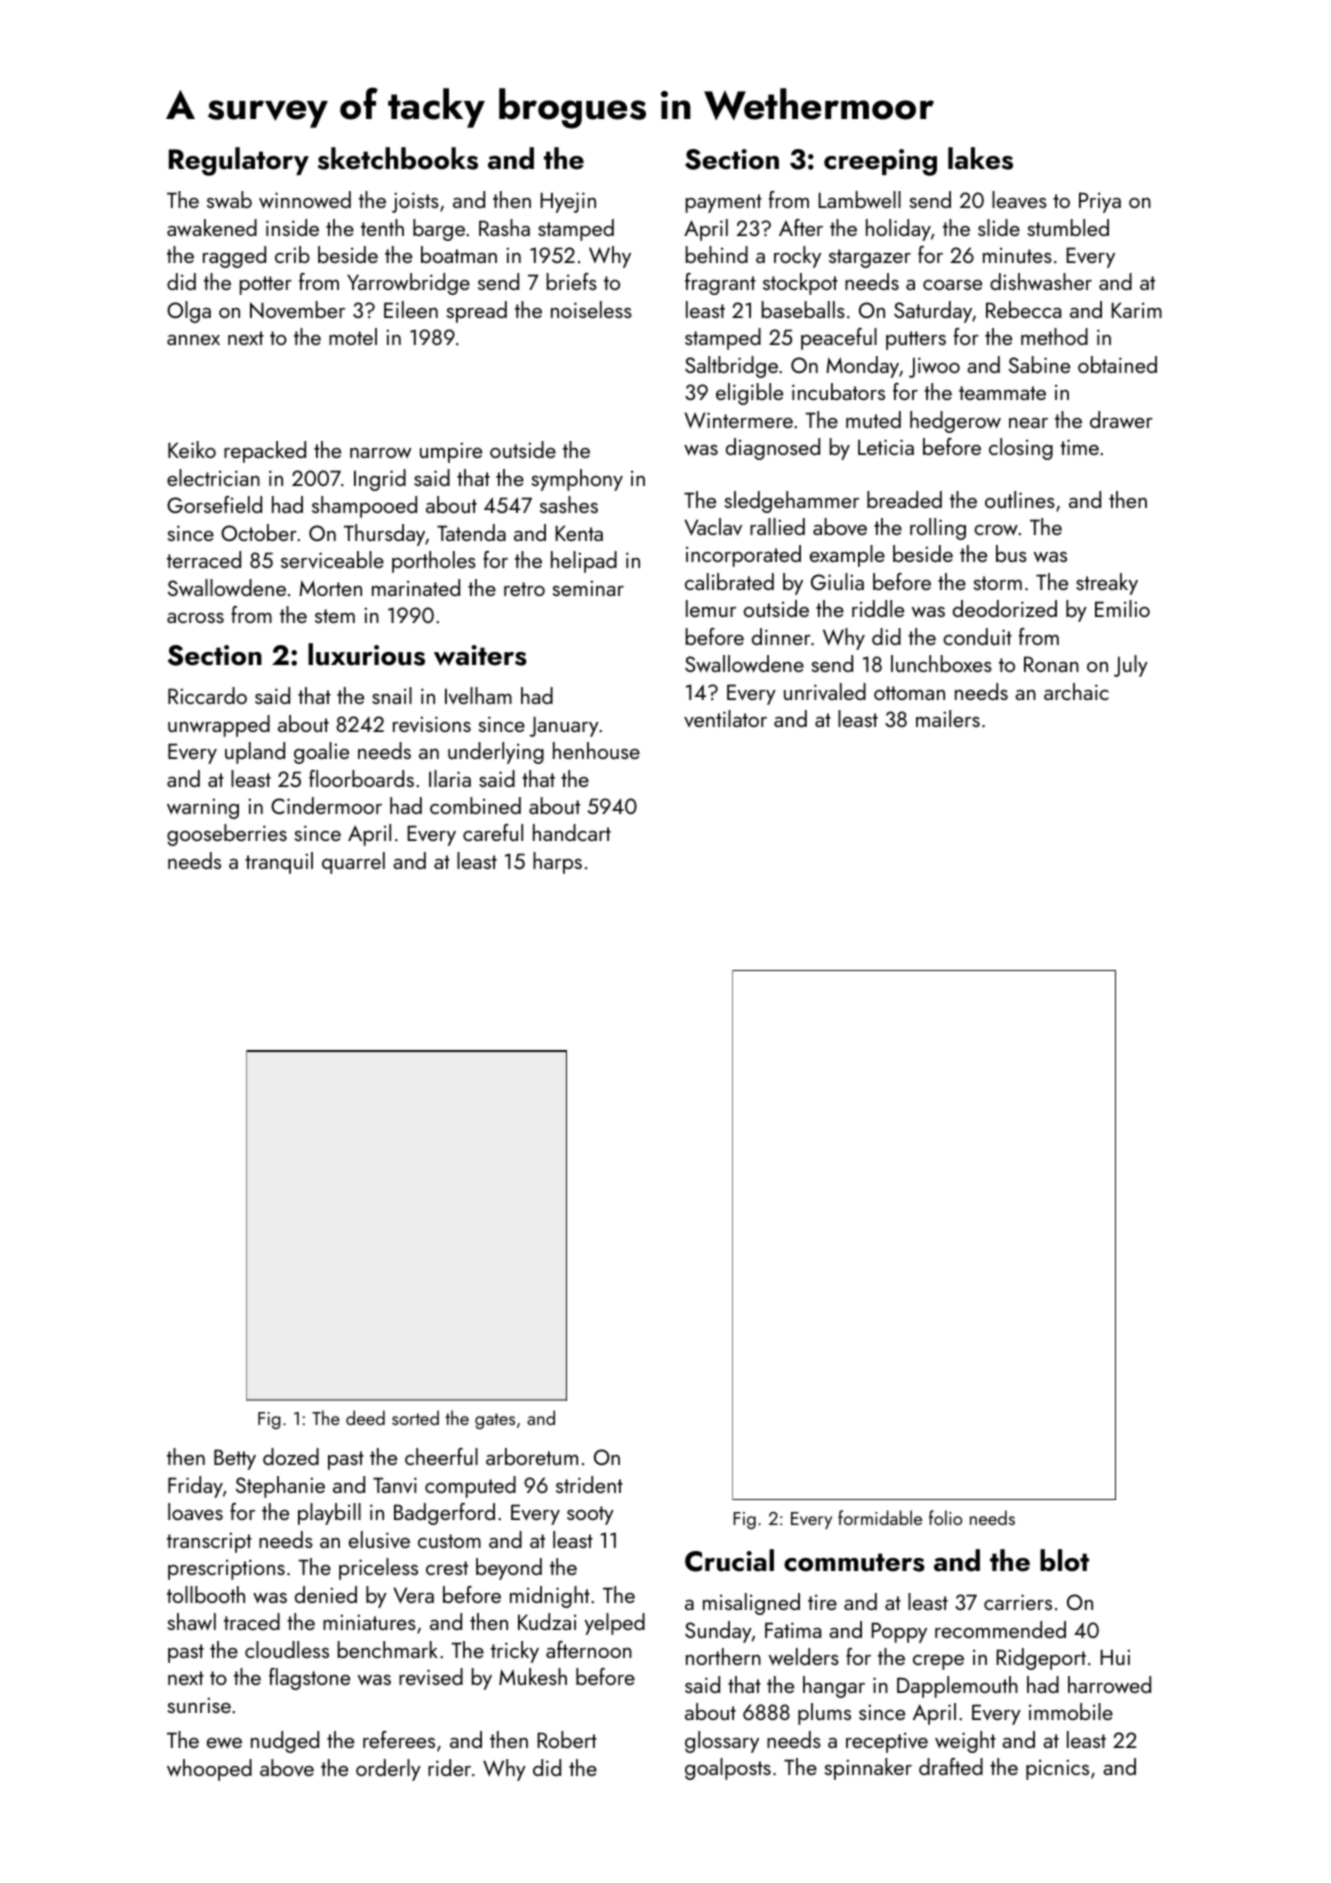 Image resolution: width=1331 pixels, height=1883 pixels. I want to click on archaic, so click(1076, 691).
